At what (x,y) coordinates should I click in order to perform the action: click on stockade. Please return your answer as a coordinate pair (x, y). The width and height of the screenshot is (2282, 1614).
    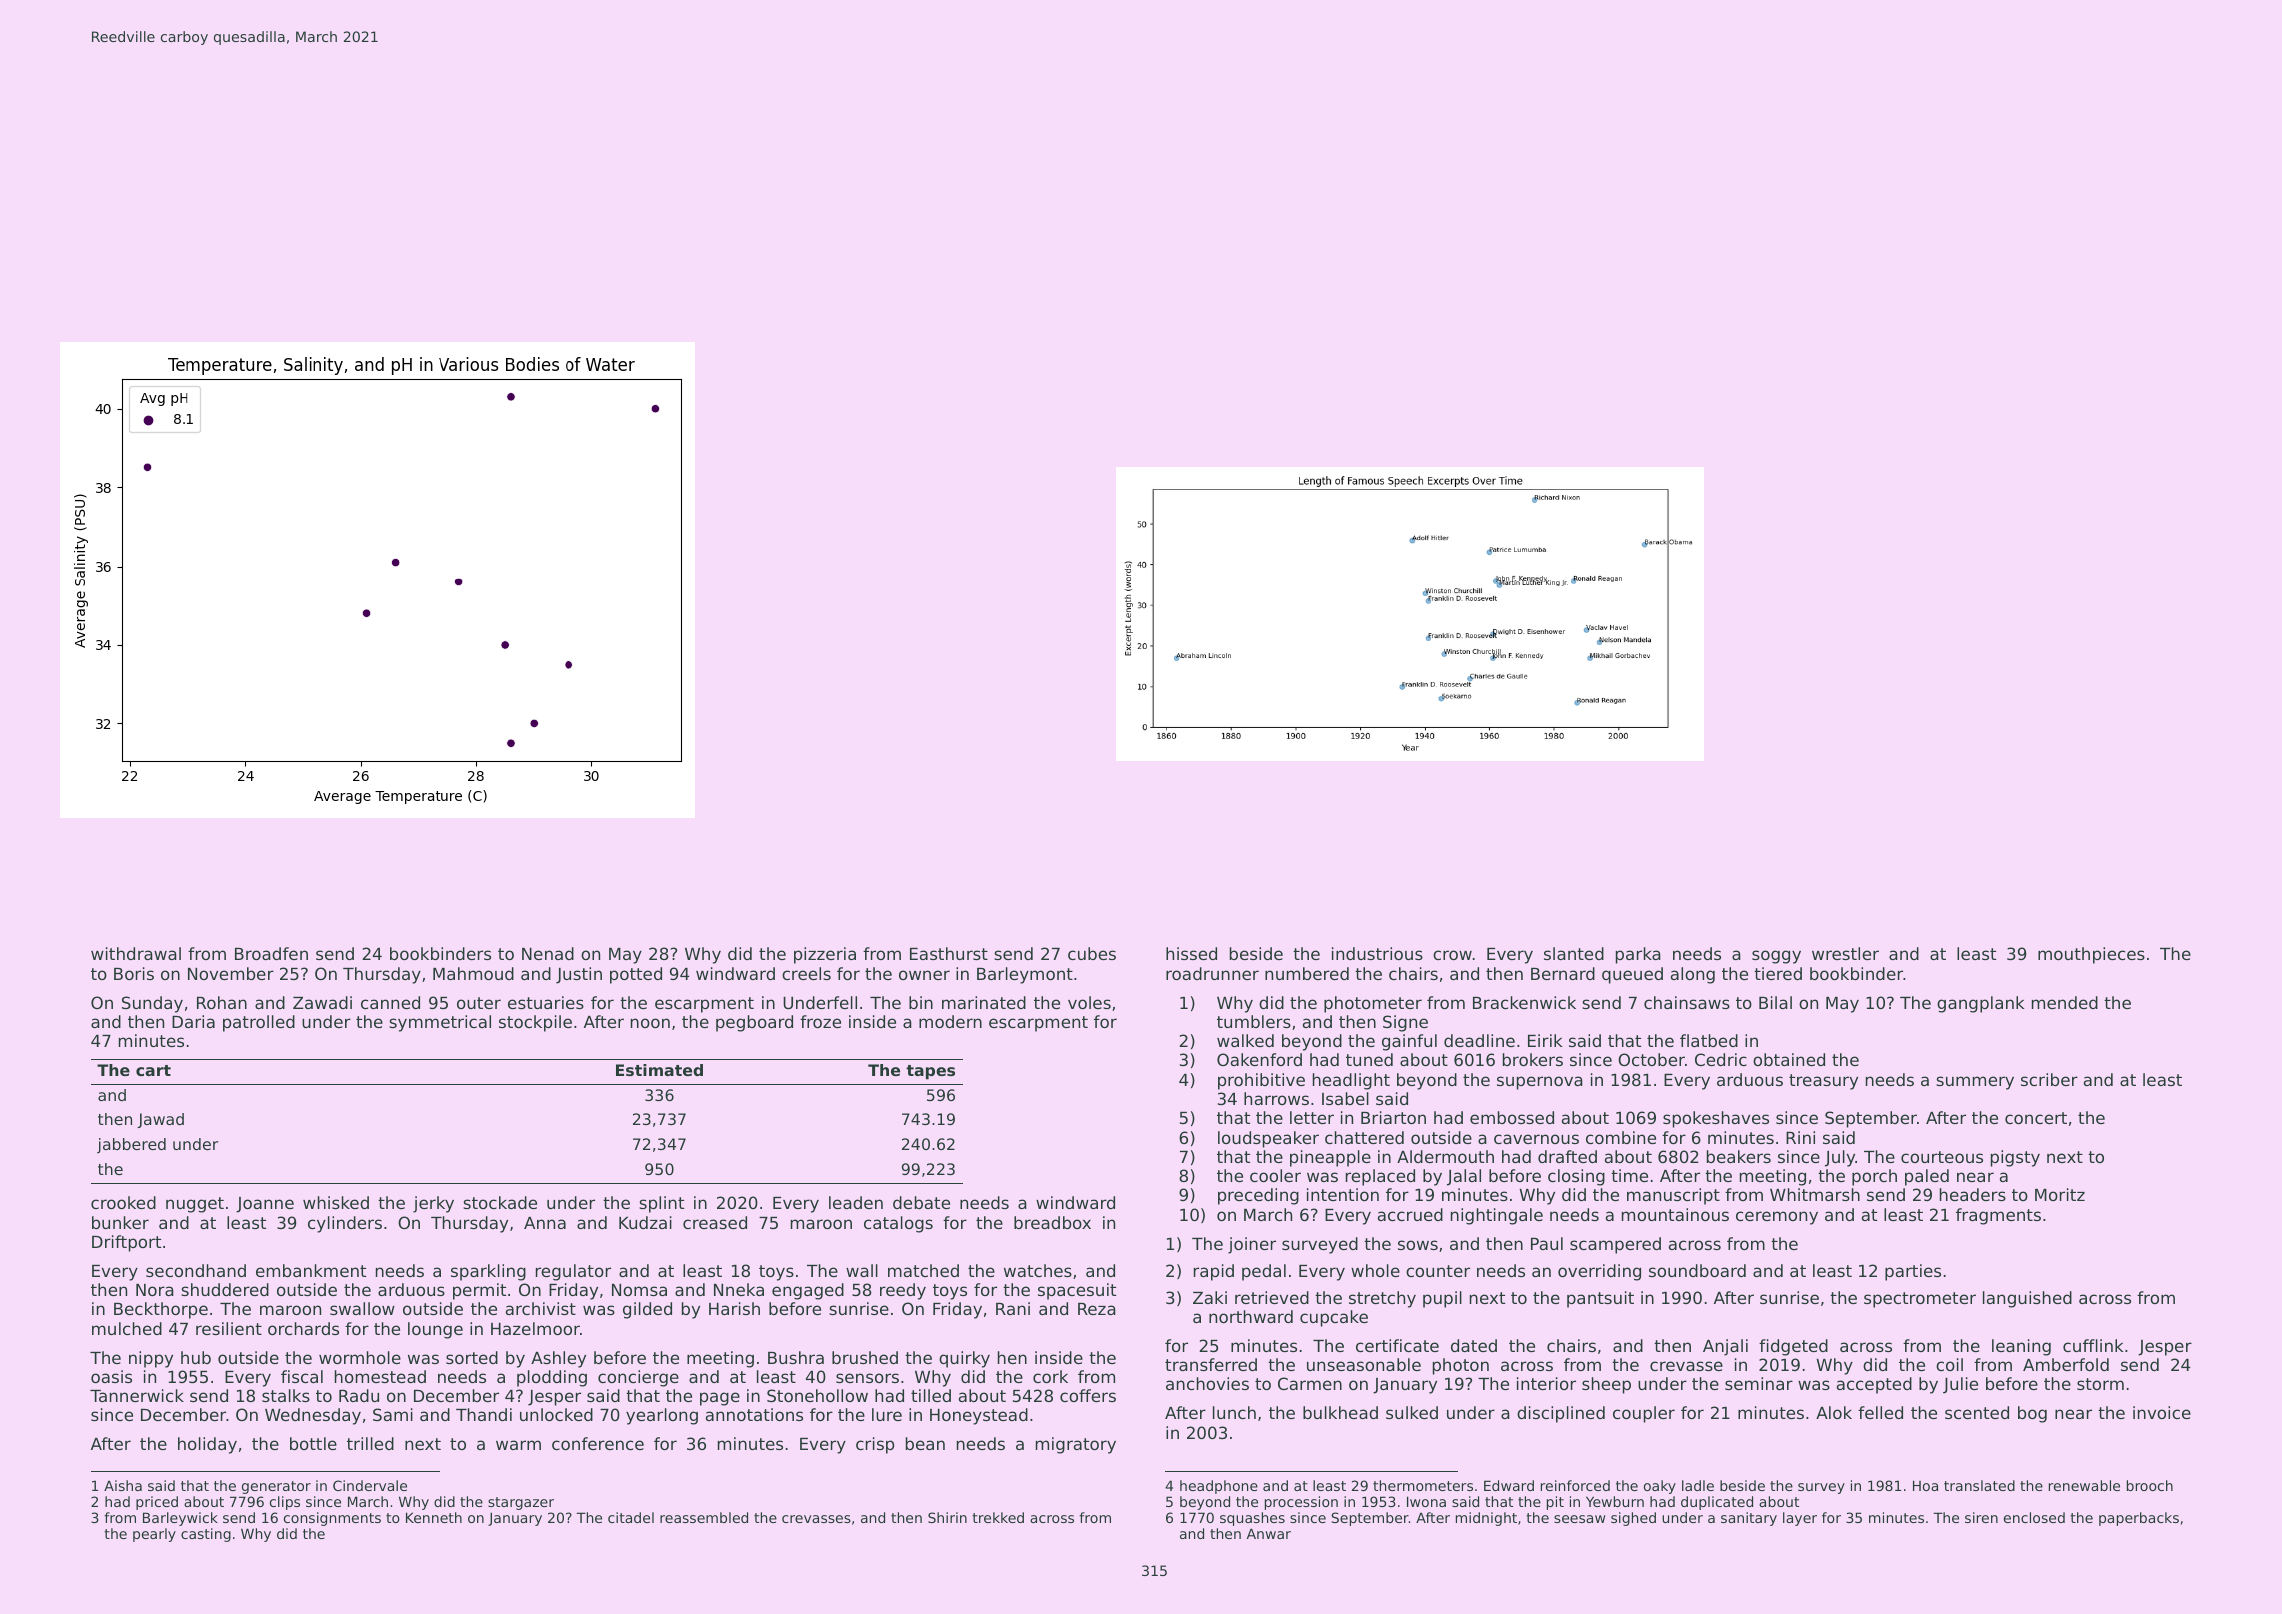
    Looking at the image, I should click on (500, 1202).
